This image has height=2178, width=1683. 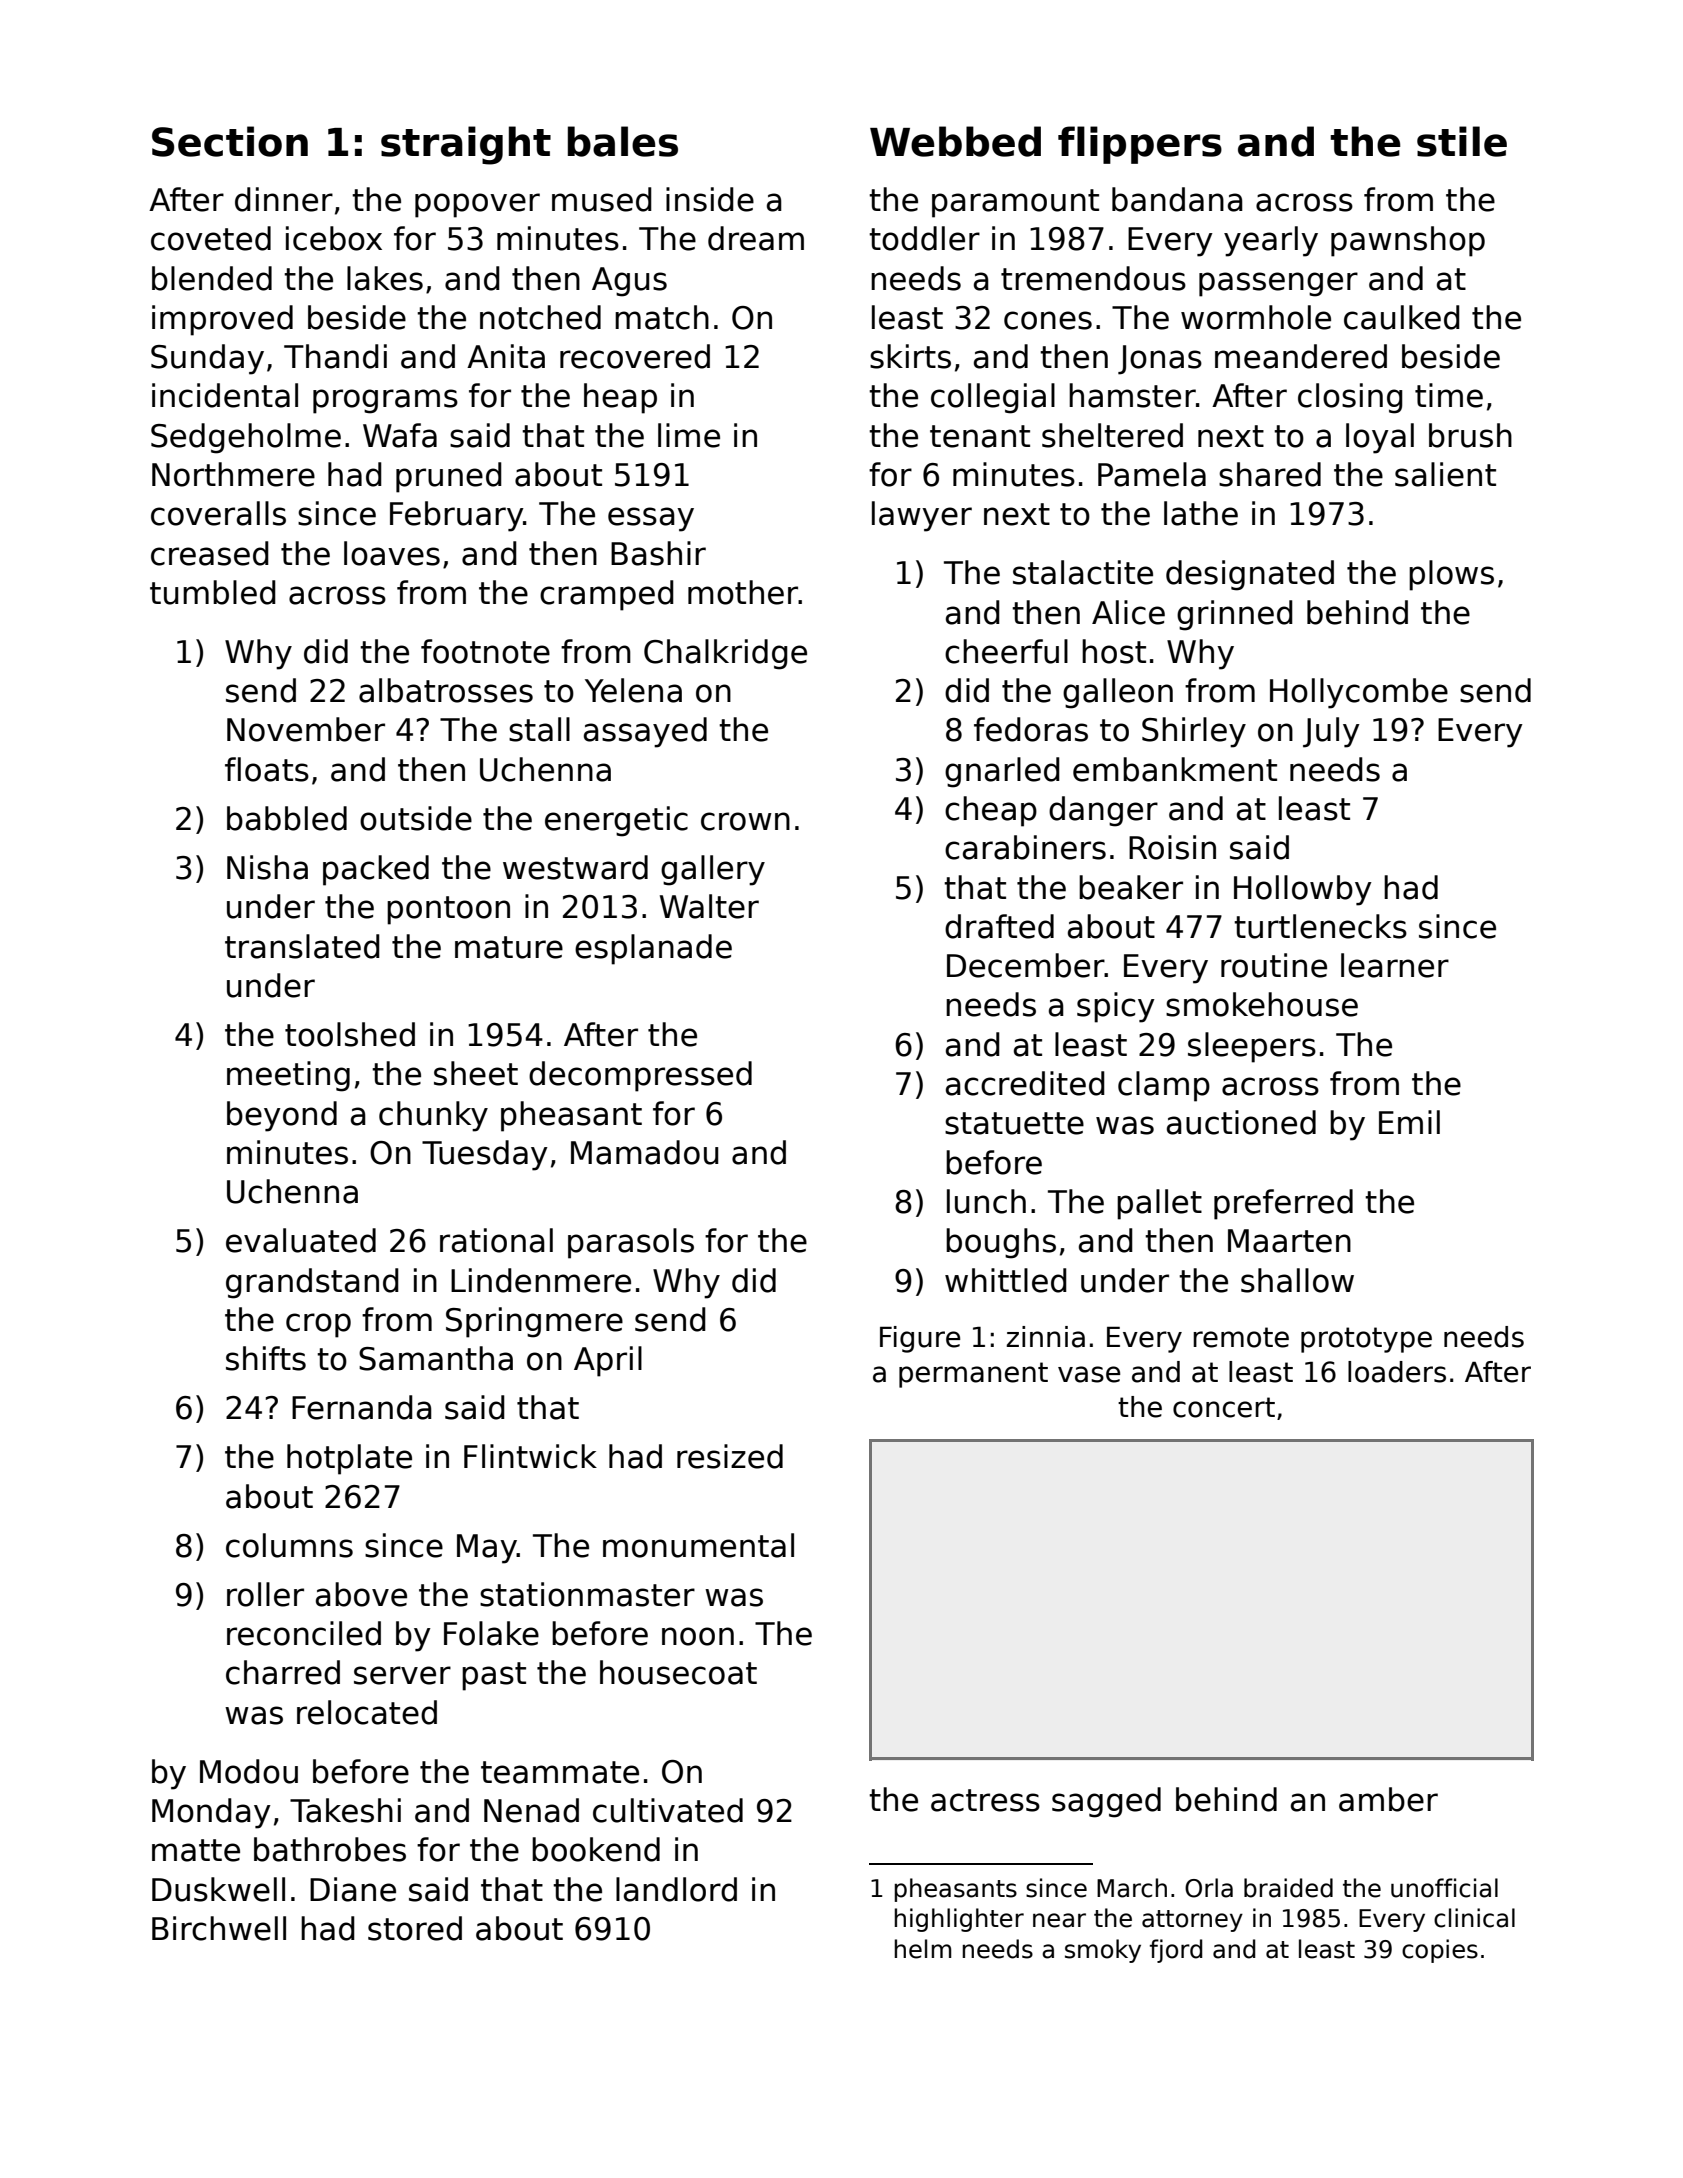 I want to click on stile, so click(x=1462, y=141).
